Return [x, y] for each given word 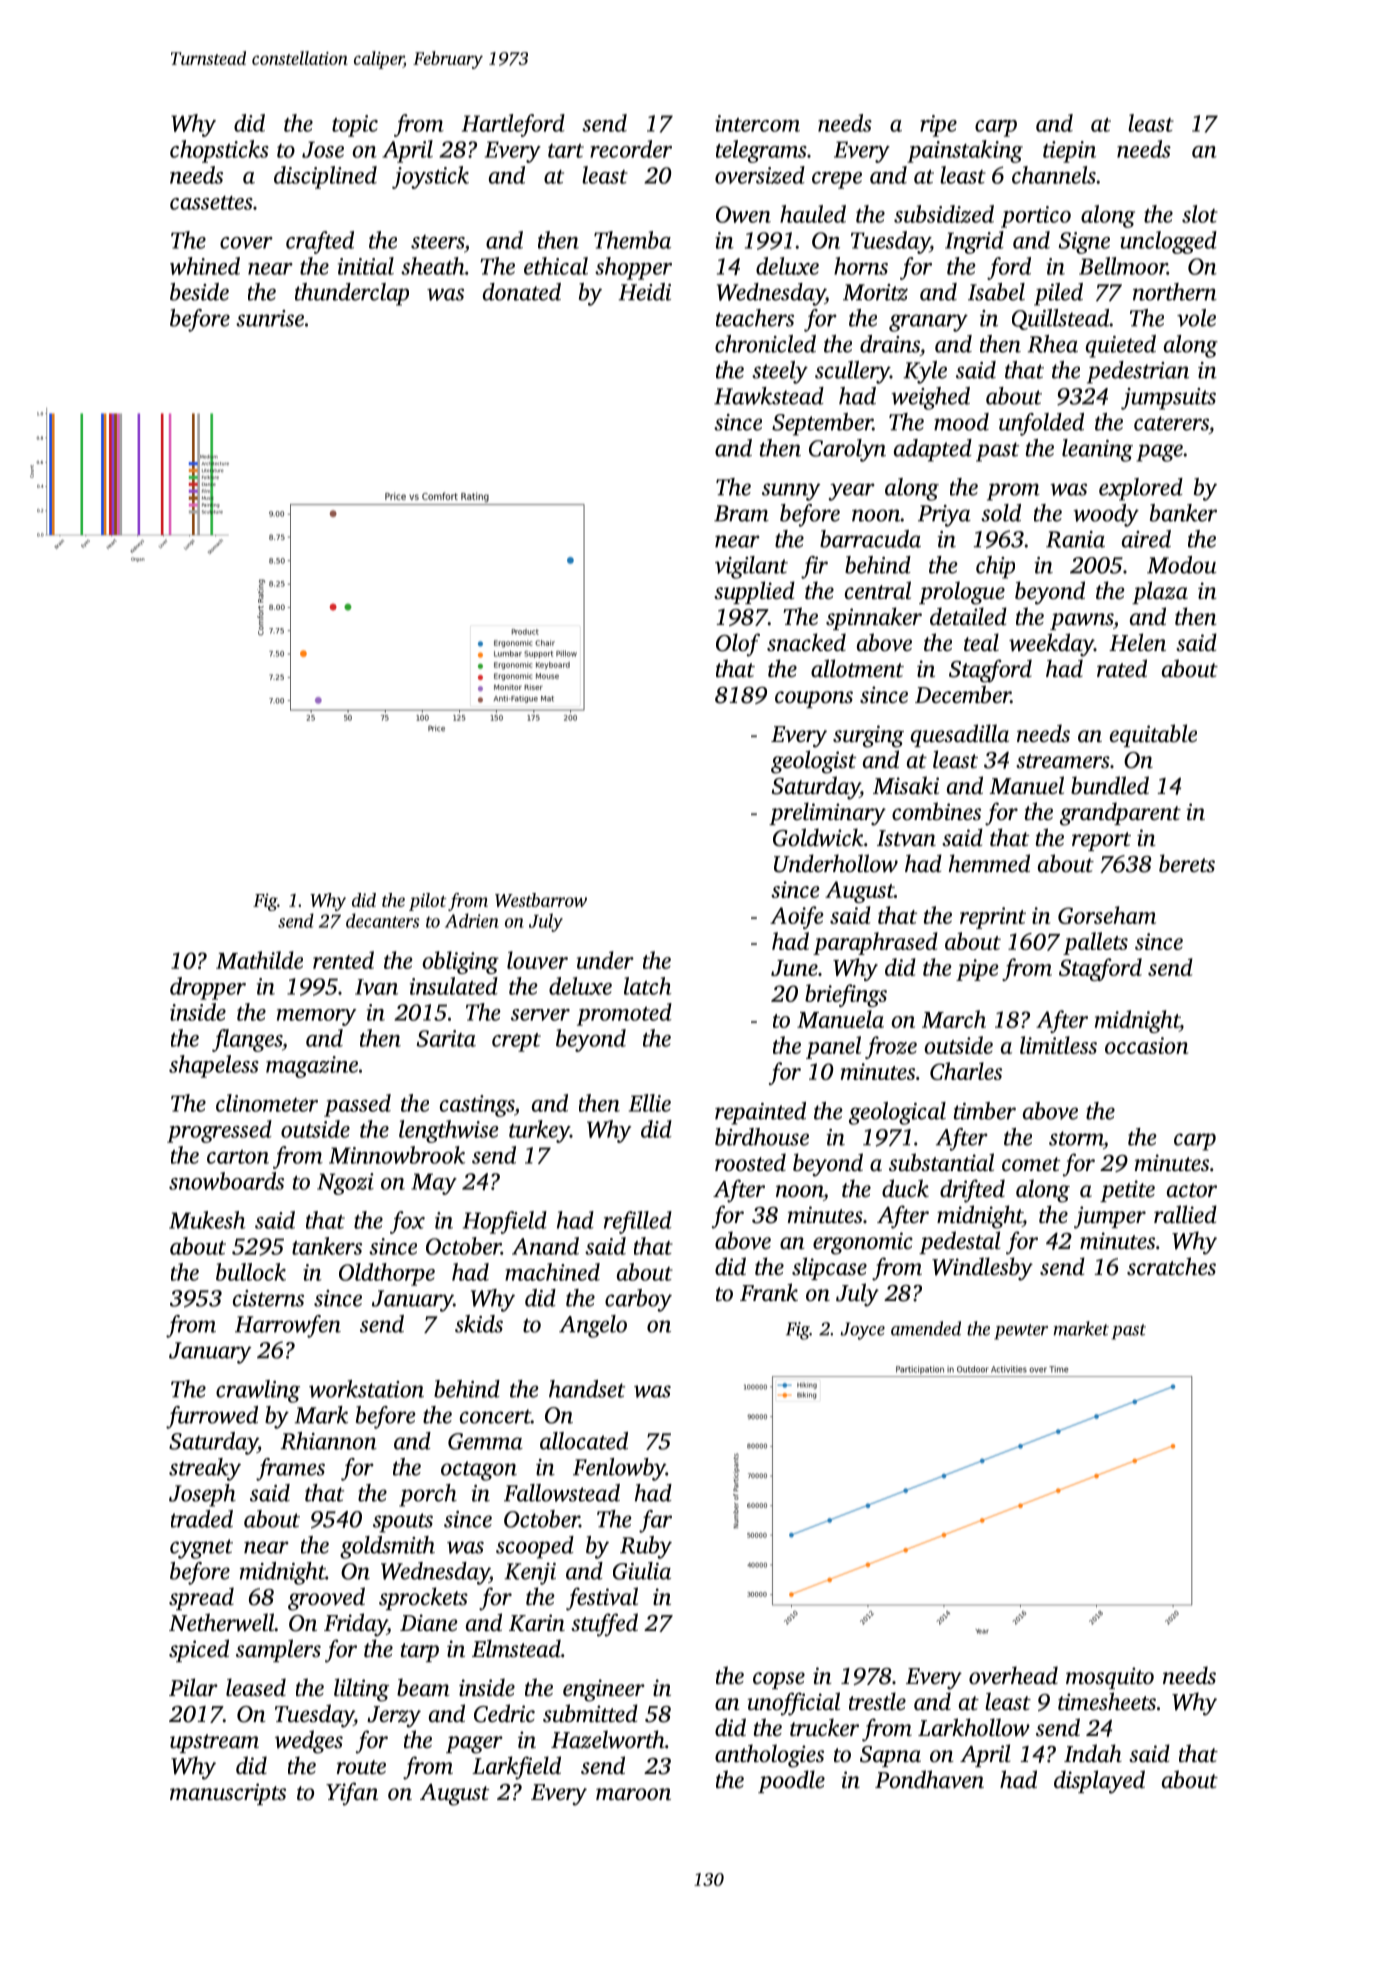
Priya [944, 516]
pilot [428, 902]
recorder [631, 149]
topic [355, 126]
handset [587, 1389]
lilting [361, 1690]
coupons [814, 699]
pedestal [959, 1242]
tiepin [1069, 152]
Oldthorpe [387, 1274]
